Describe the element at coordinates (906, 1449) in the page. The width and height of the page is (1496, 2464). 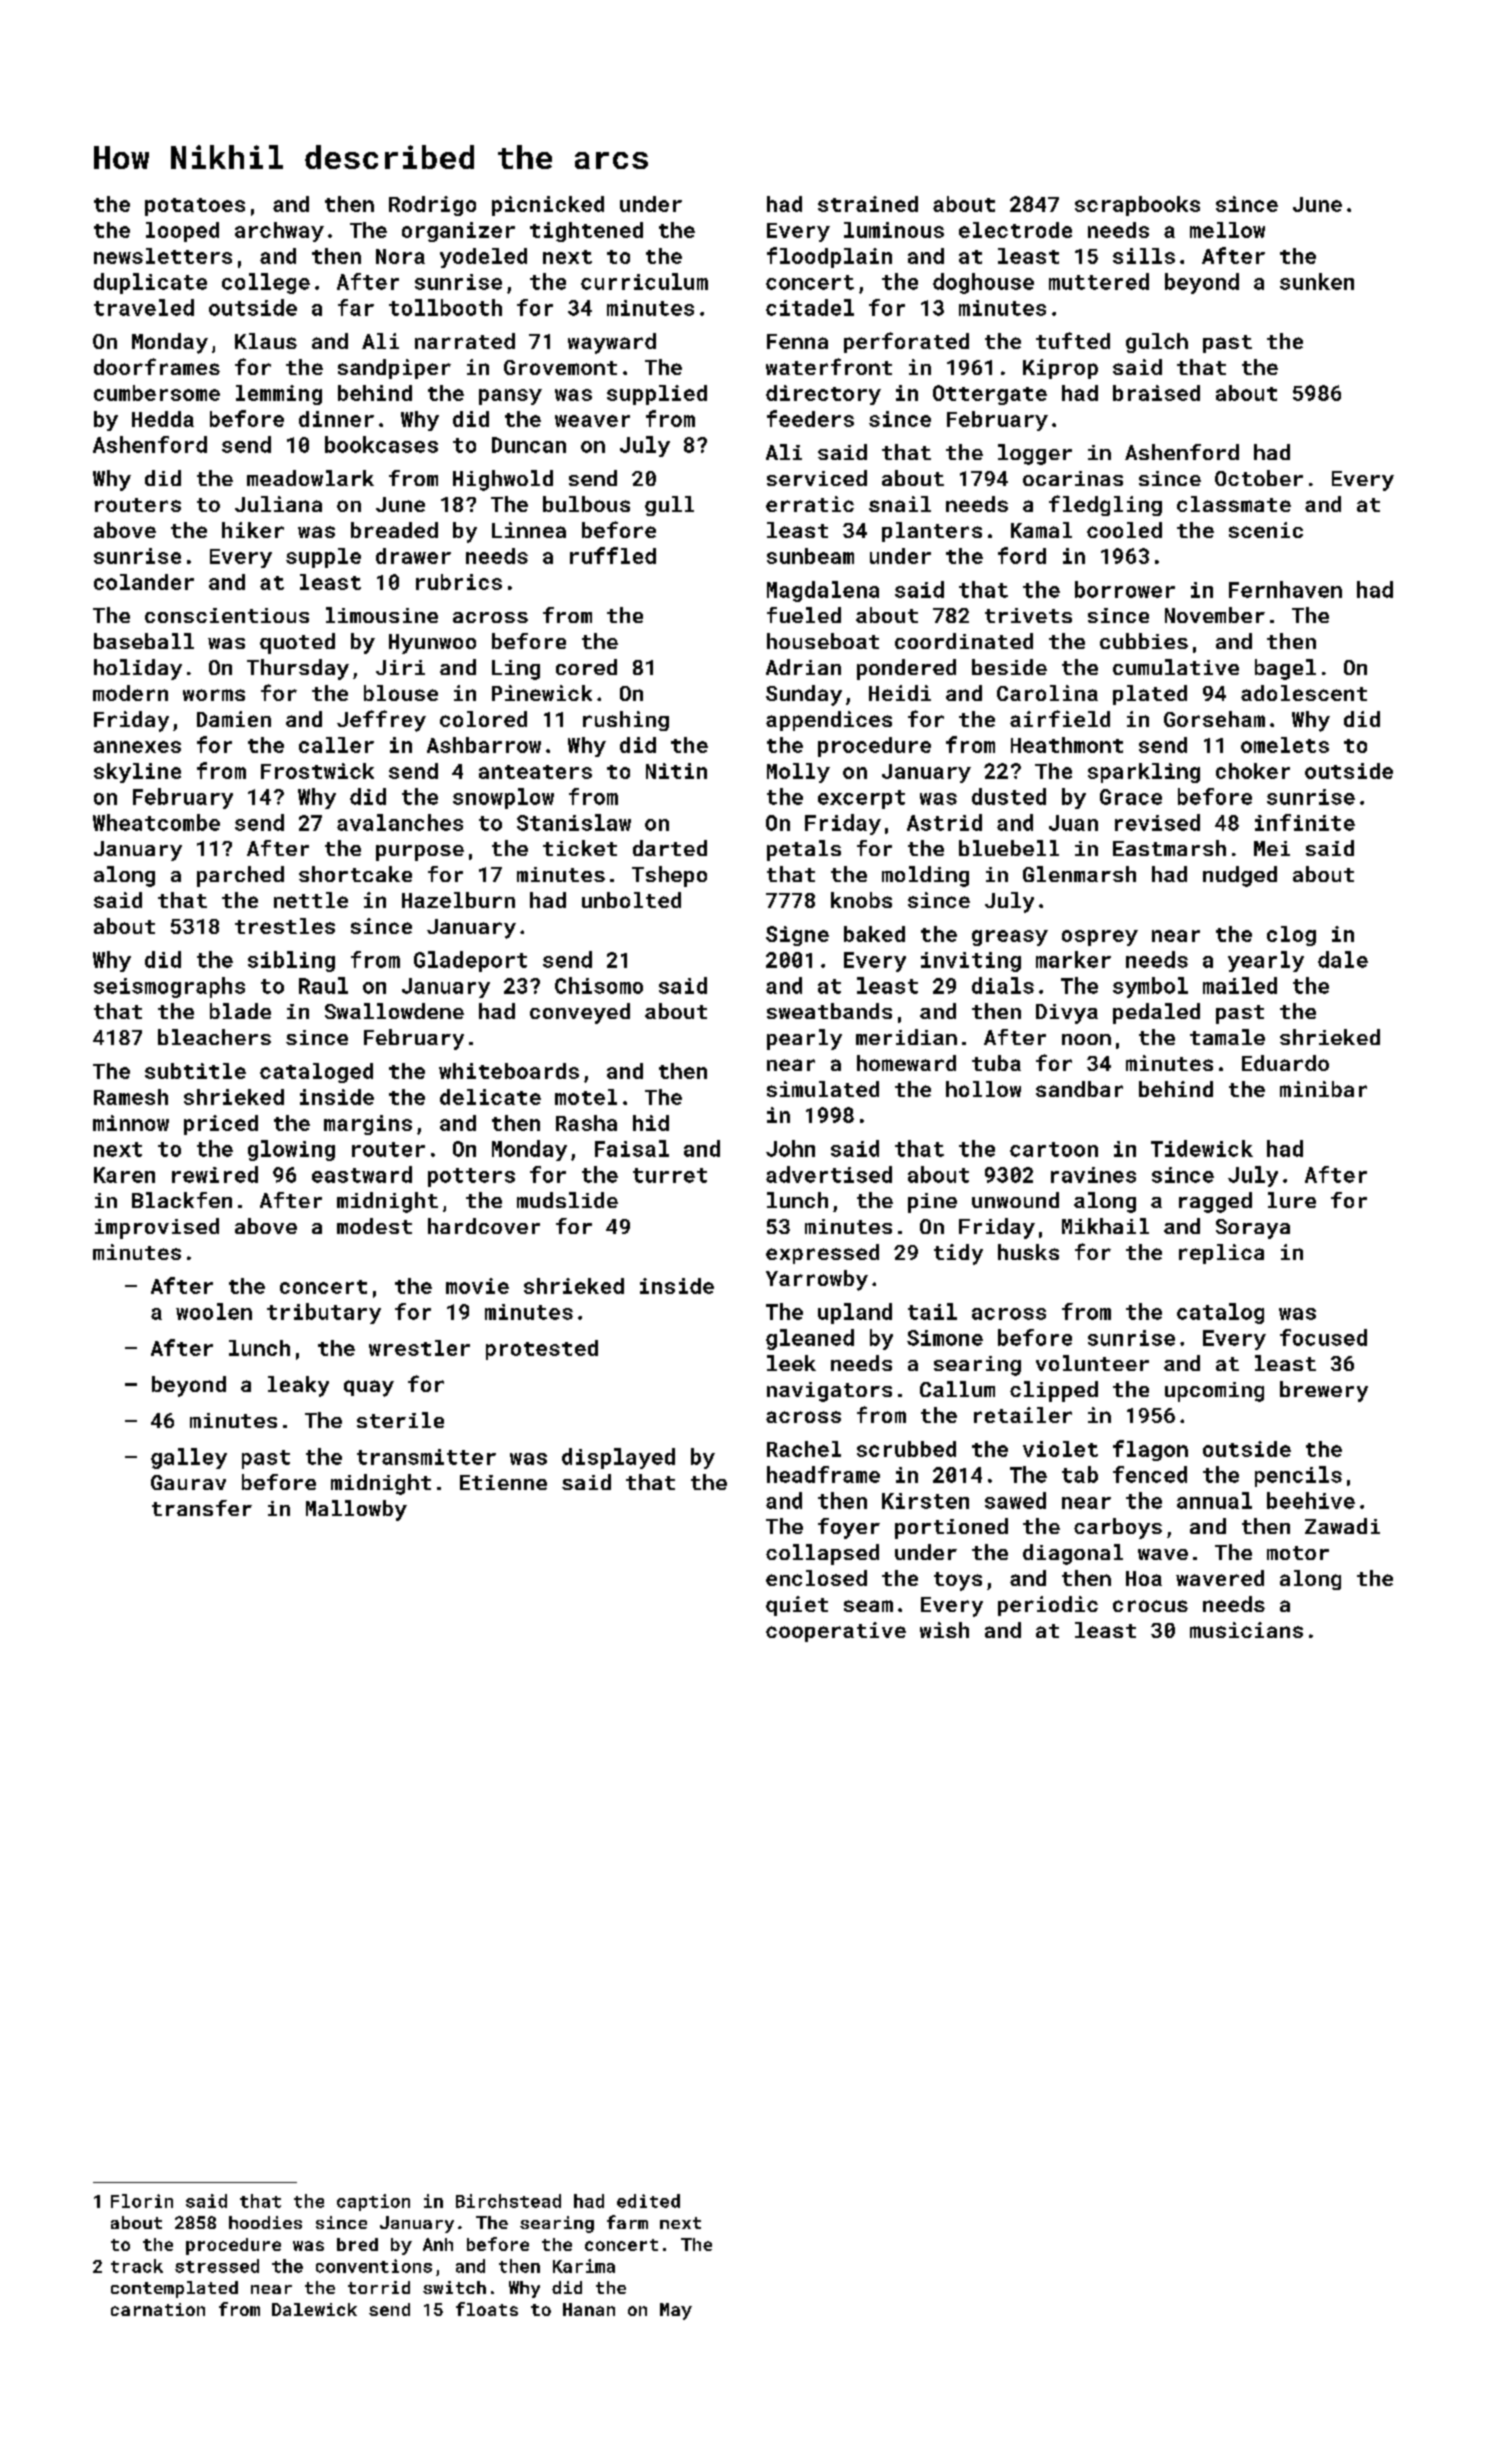
I see `scrubbed` at that location.
